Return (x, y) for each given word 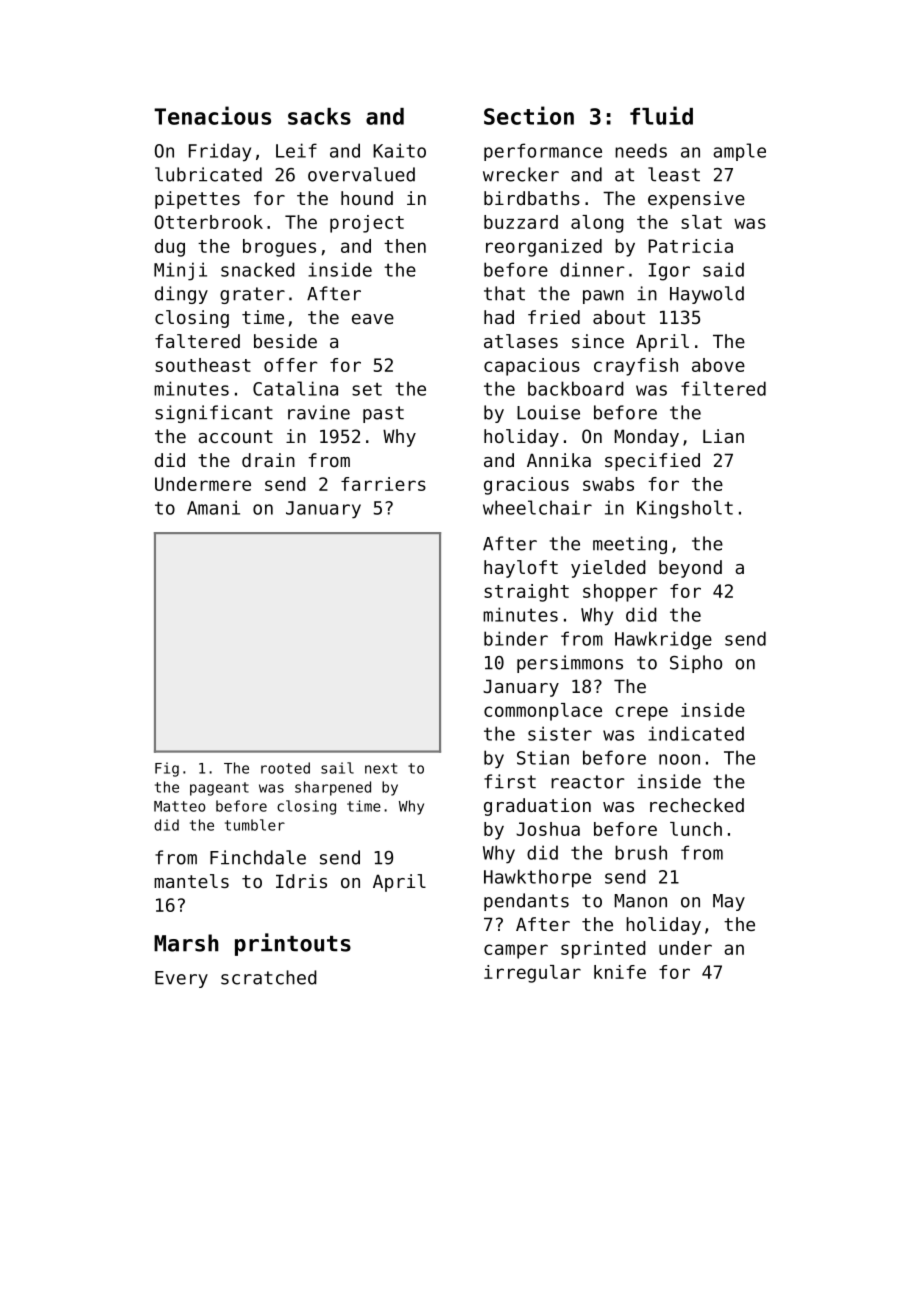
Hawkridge (663, 640)
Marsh (186, 943)
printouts (293, 944)
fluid (661, 115)
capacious (532, 367)
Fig (167, 769)
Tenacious (212, 115)
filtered (723, 388)
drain (268, 460)
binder (516, 638)
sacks (319, 116)
